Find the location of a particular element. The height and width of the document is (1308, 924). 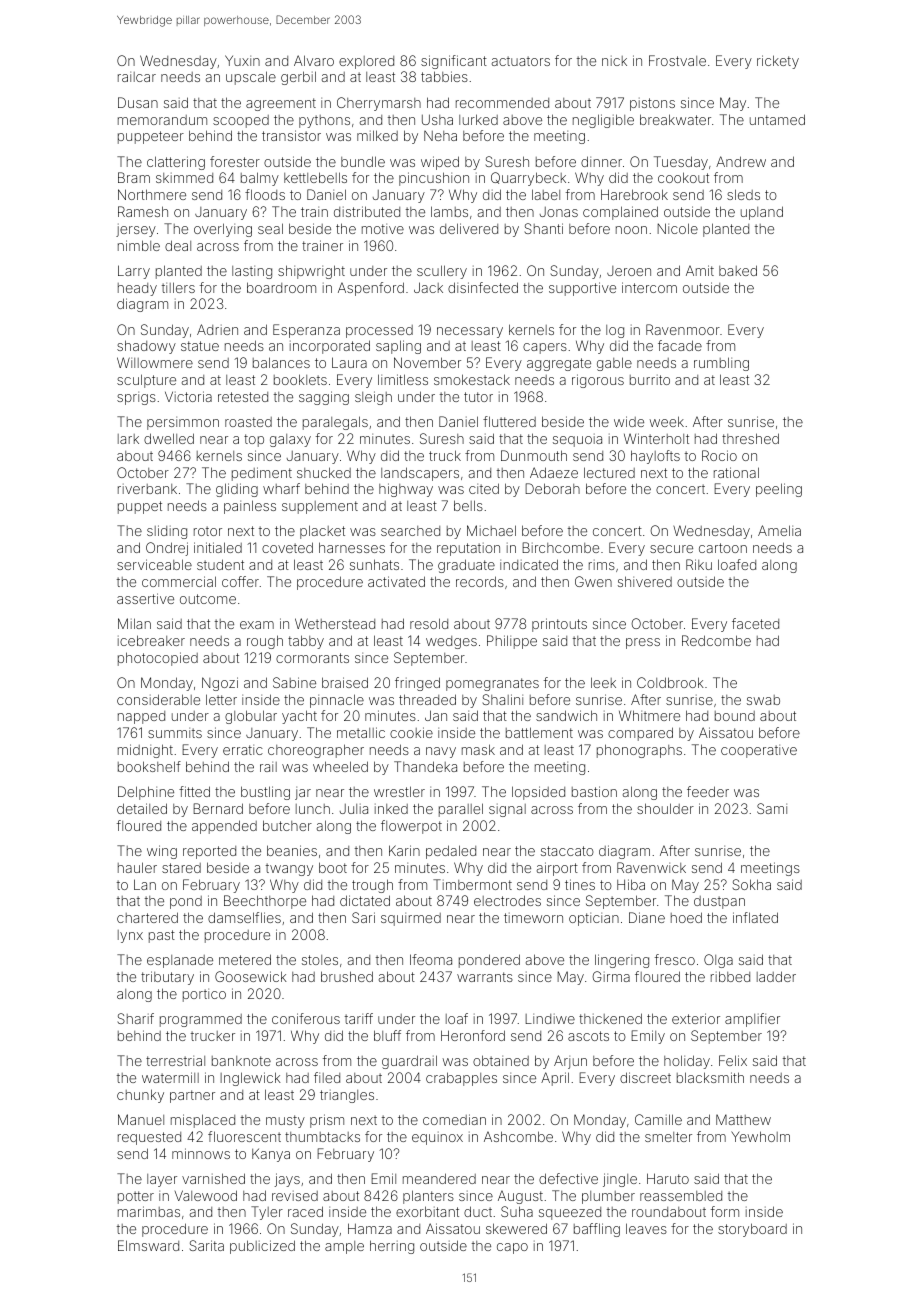

tillers is located at coordinates (178, 287).
